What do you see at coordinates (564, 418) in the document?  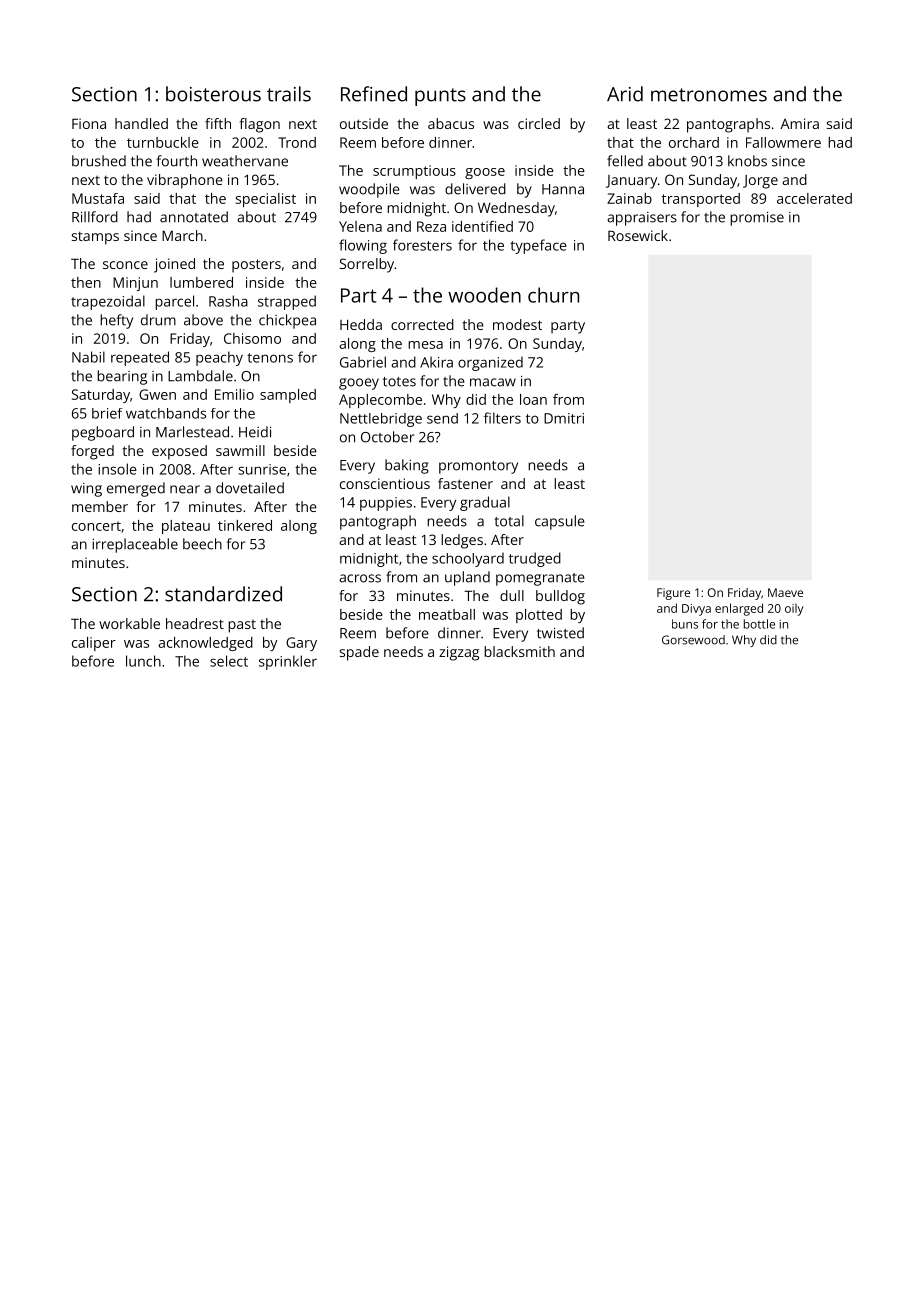 I see `Dmitri` at bounding box center [564, 418].
